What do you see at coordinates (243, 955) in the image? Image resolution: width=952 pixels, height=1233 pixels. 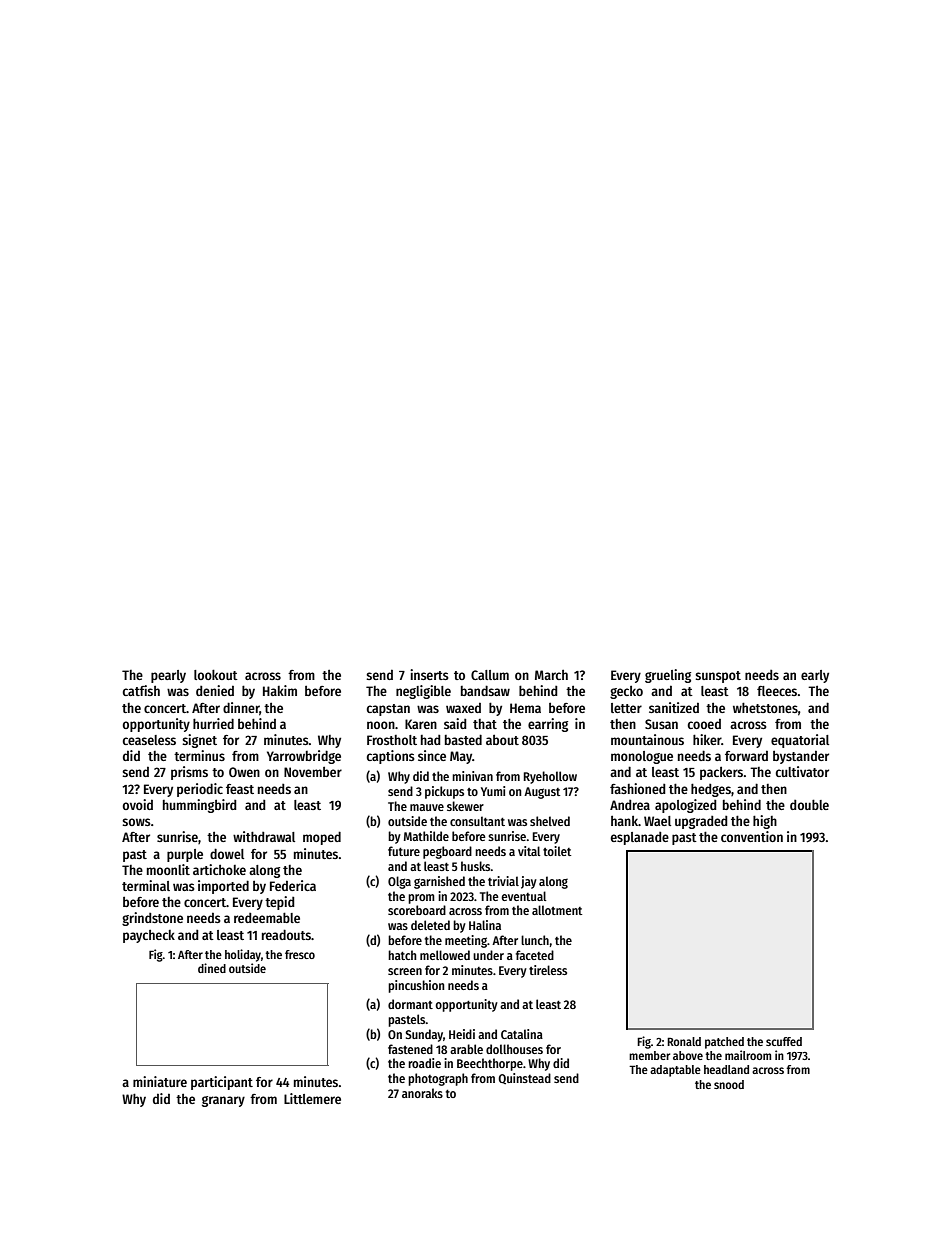 I see `holiday` at bounding box center [243, 955].
